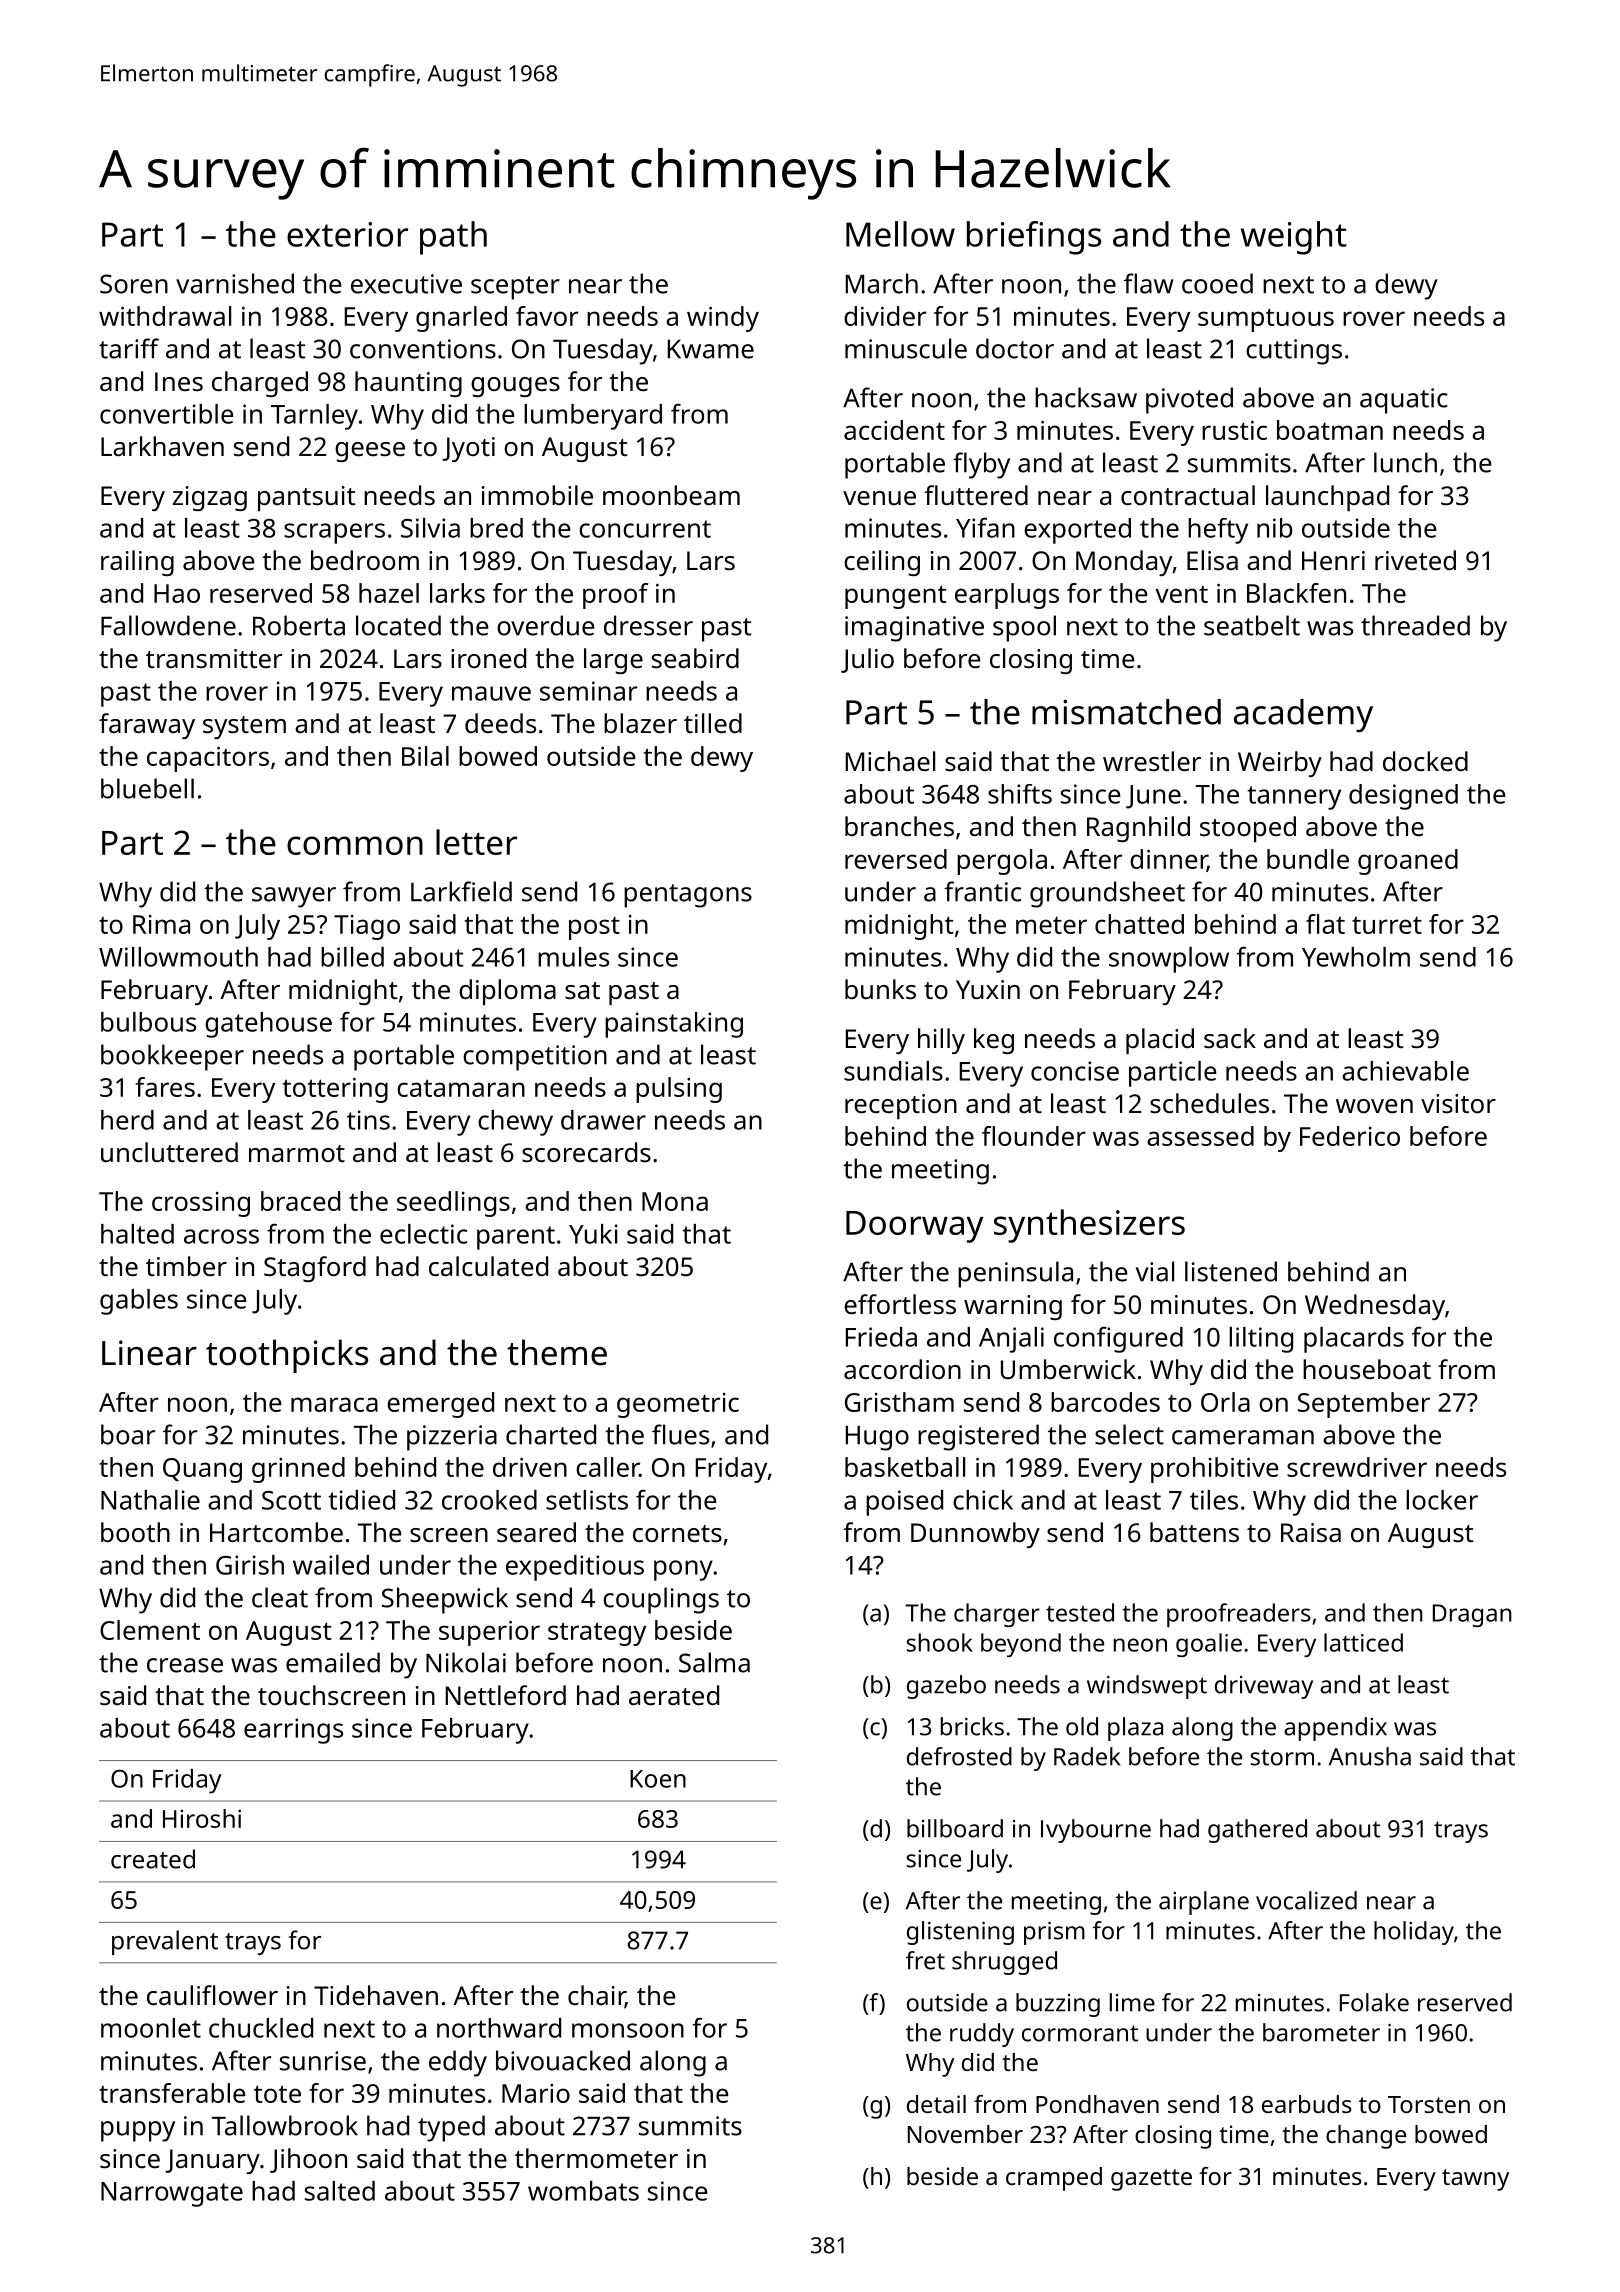  Describe the element at coordinates (894, 430) in the screenshot. I see `accident` at that location.
